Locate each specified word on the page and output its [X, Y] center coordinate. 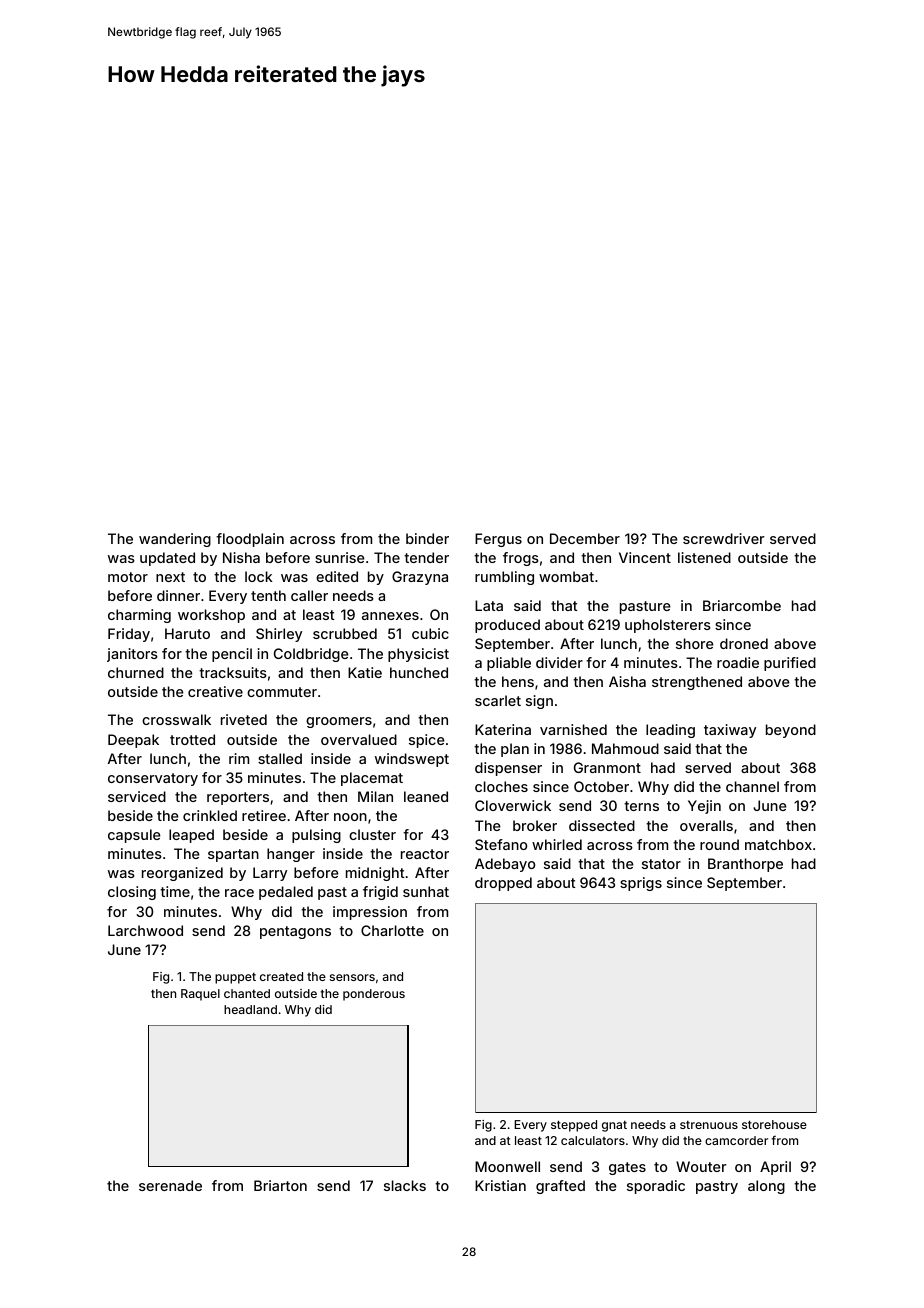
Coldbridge [311, 655]
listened [704, 557]
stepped [574, 1126]
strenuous [709, 1125]
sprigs [641, 884]
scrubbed [345, 633]
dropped [503, 884]
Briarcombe [742, 605]
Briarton [280, 1185]
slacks [405, 1185]
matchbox [778, 844]
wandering [175, 540]
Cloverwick [513, 805]
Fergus [498, 540]
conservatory [153, 779]
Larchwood [145, 930]
